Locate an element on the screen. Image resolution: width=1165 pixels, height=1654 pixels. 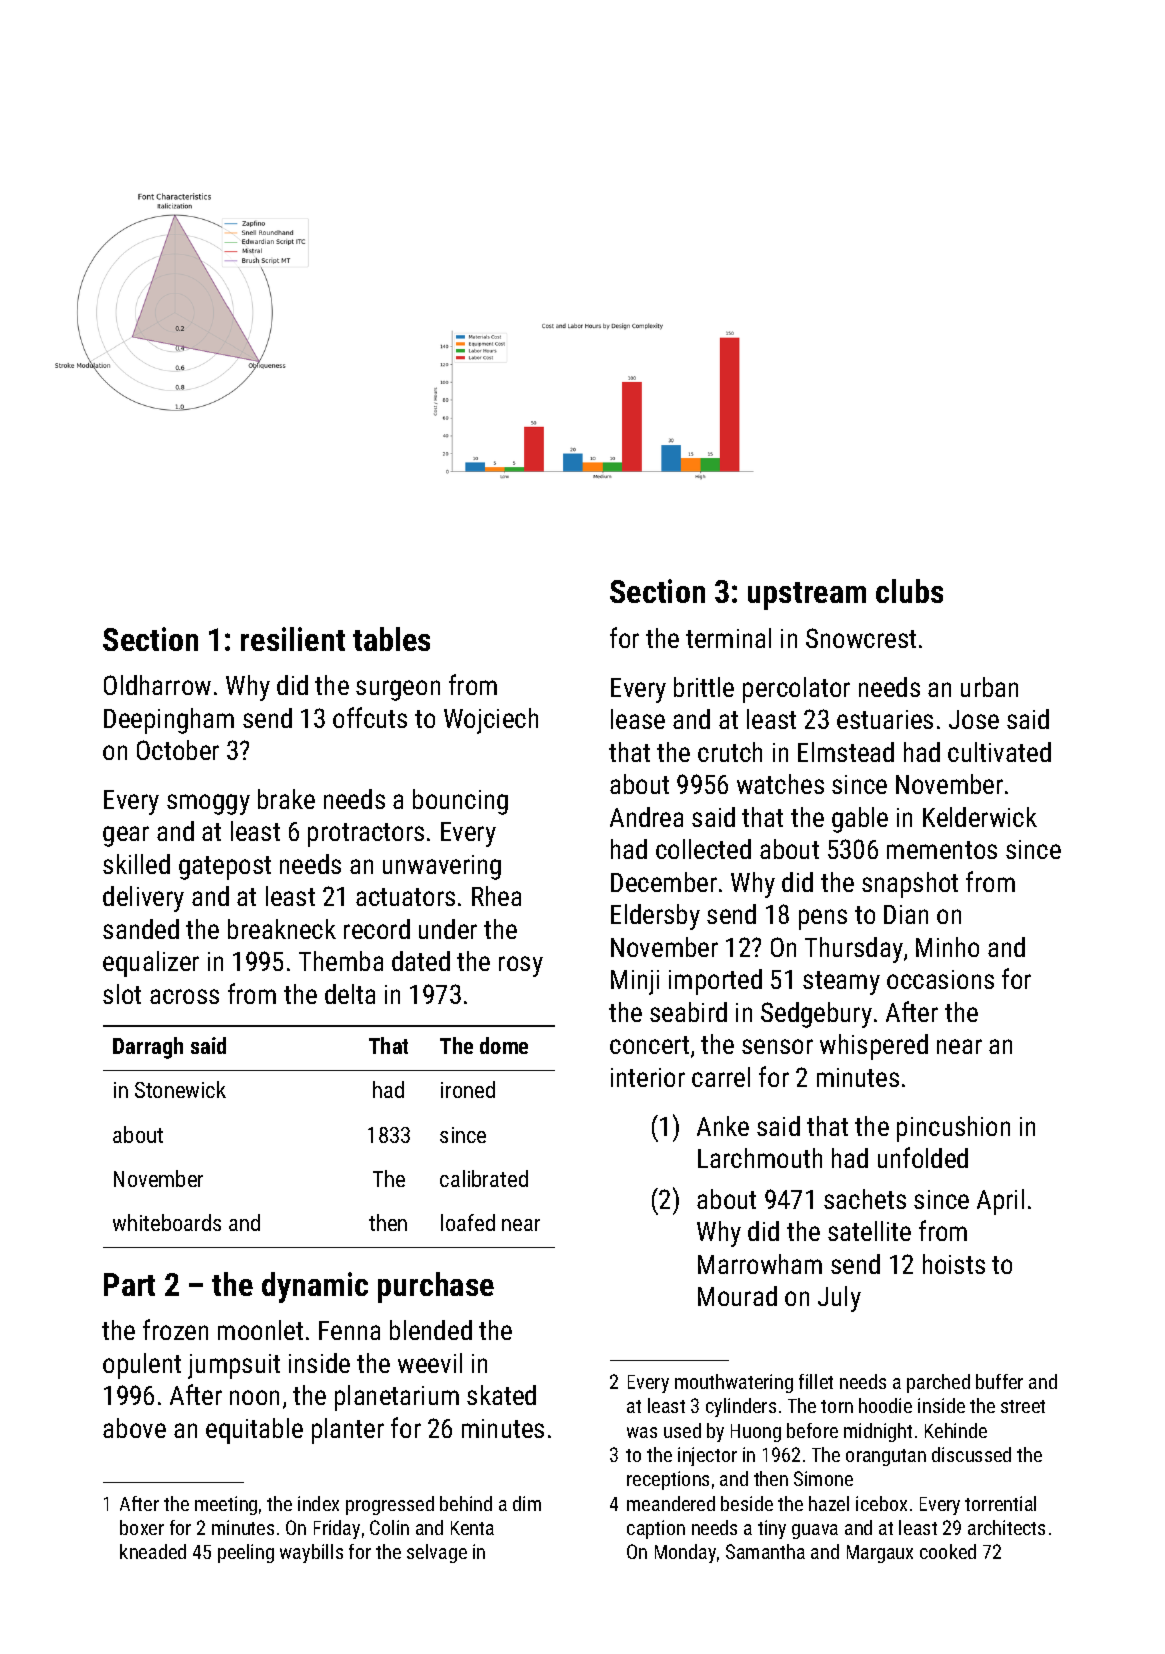
crutch is located at coordinates (730, 752).
